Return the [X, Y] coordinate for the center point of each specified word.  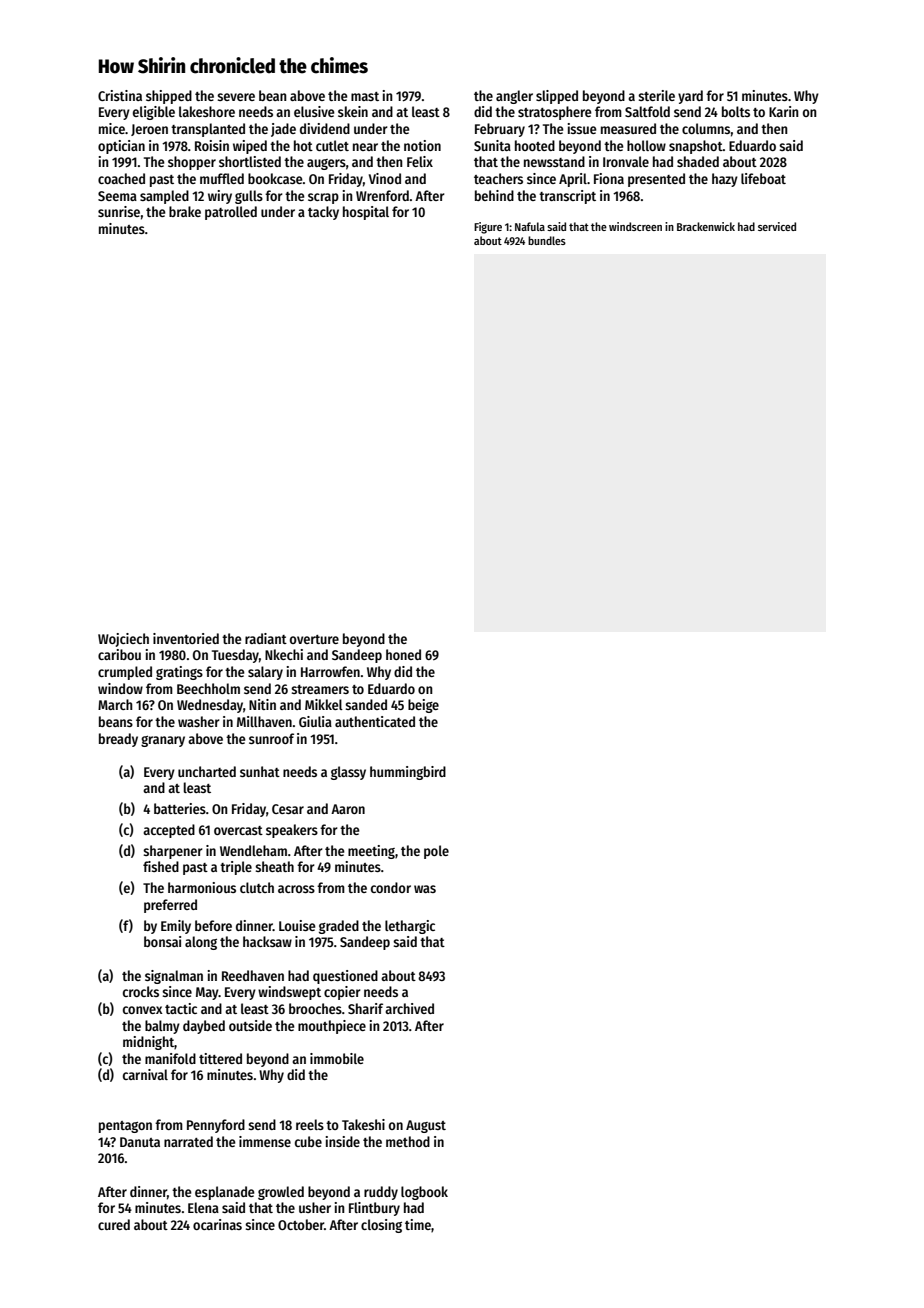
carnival [145, 1074]
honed [403, 654]
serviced [777, 226]
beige [423, 706]
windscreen [635, 226]
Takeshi [363, 1124]
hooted [535, 145]
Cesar [288, 809]
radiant [266, 638]
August [426, 1126]
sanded [366, 704]
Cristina [120, 95]
